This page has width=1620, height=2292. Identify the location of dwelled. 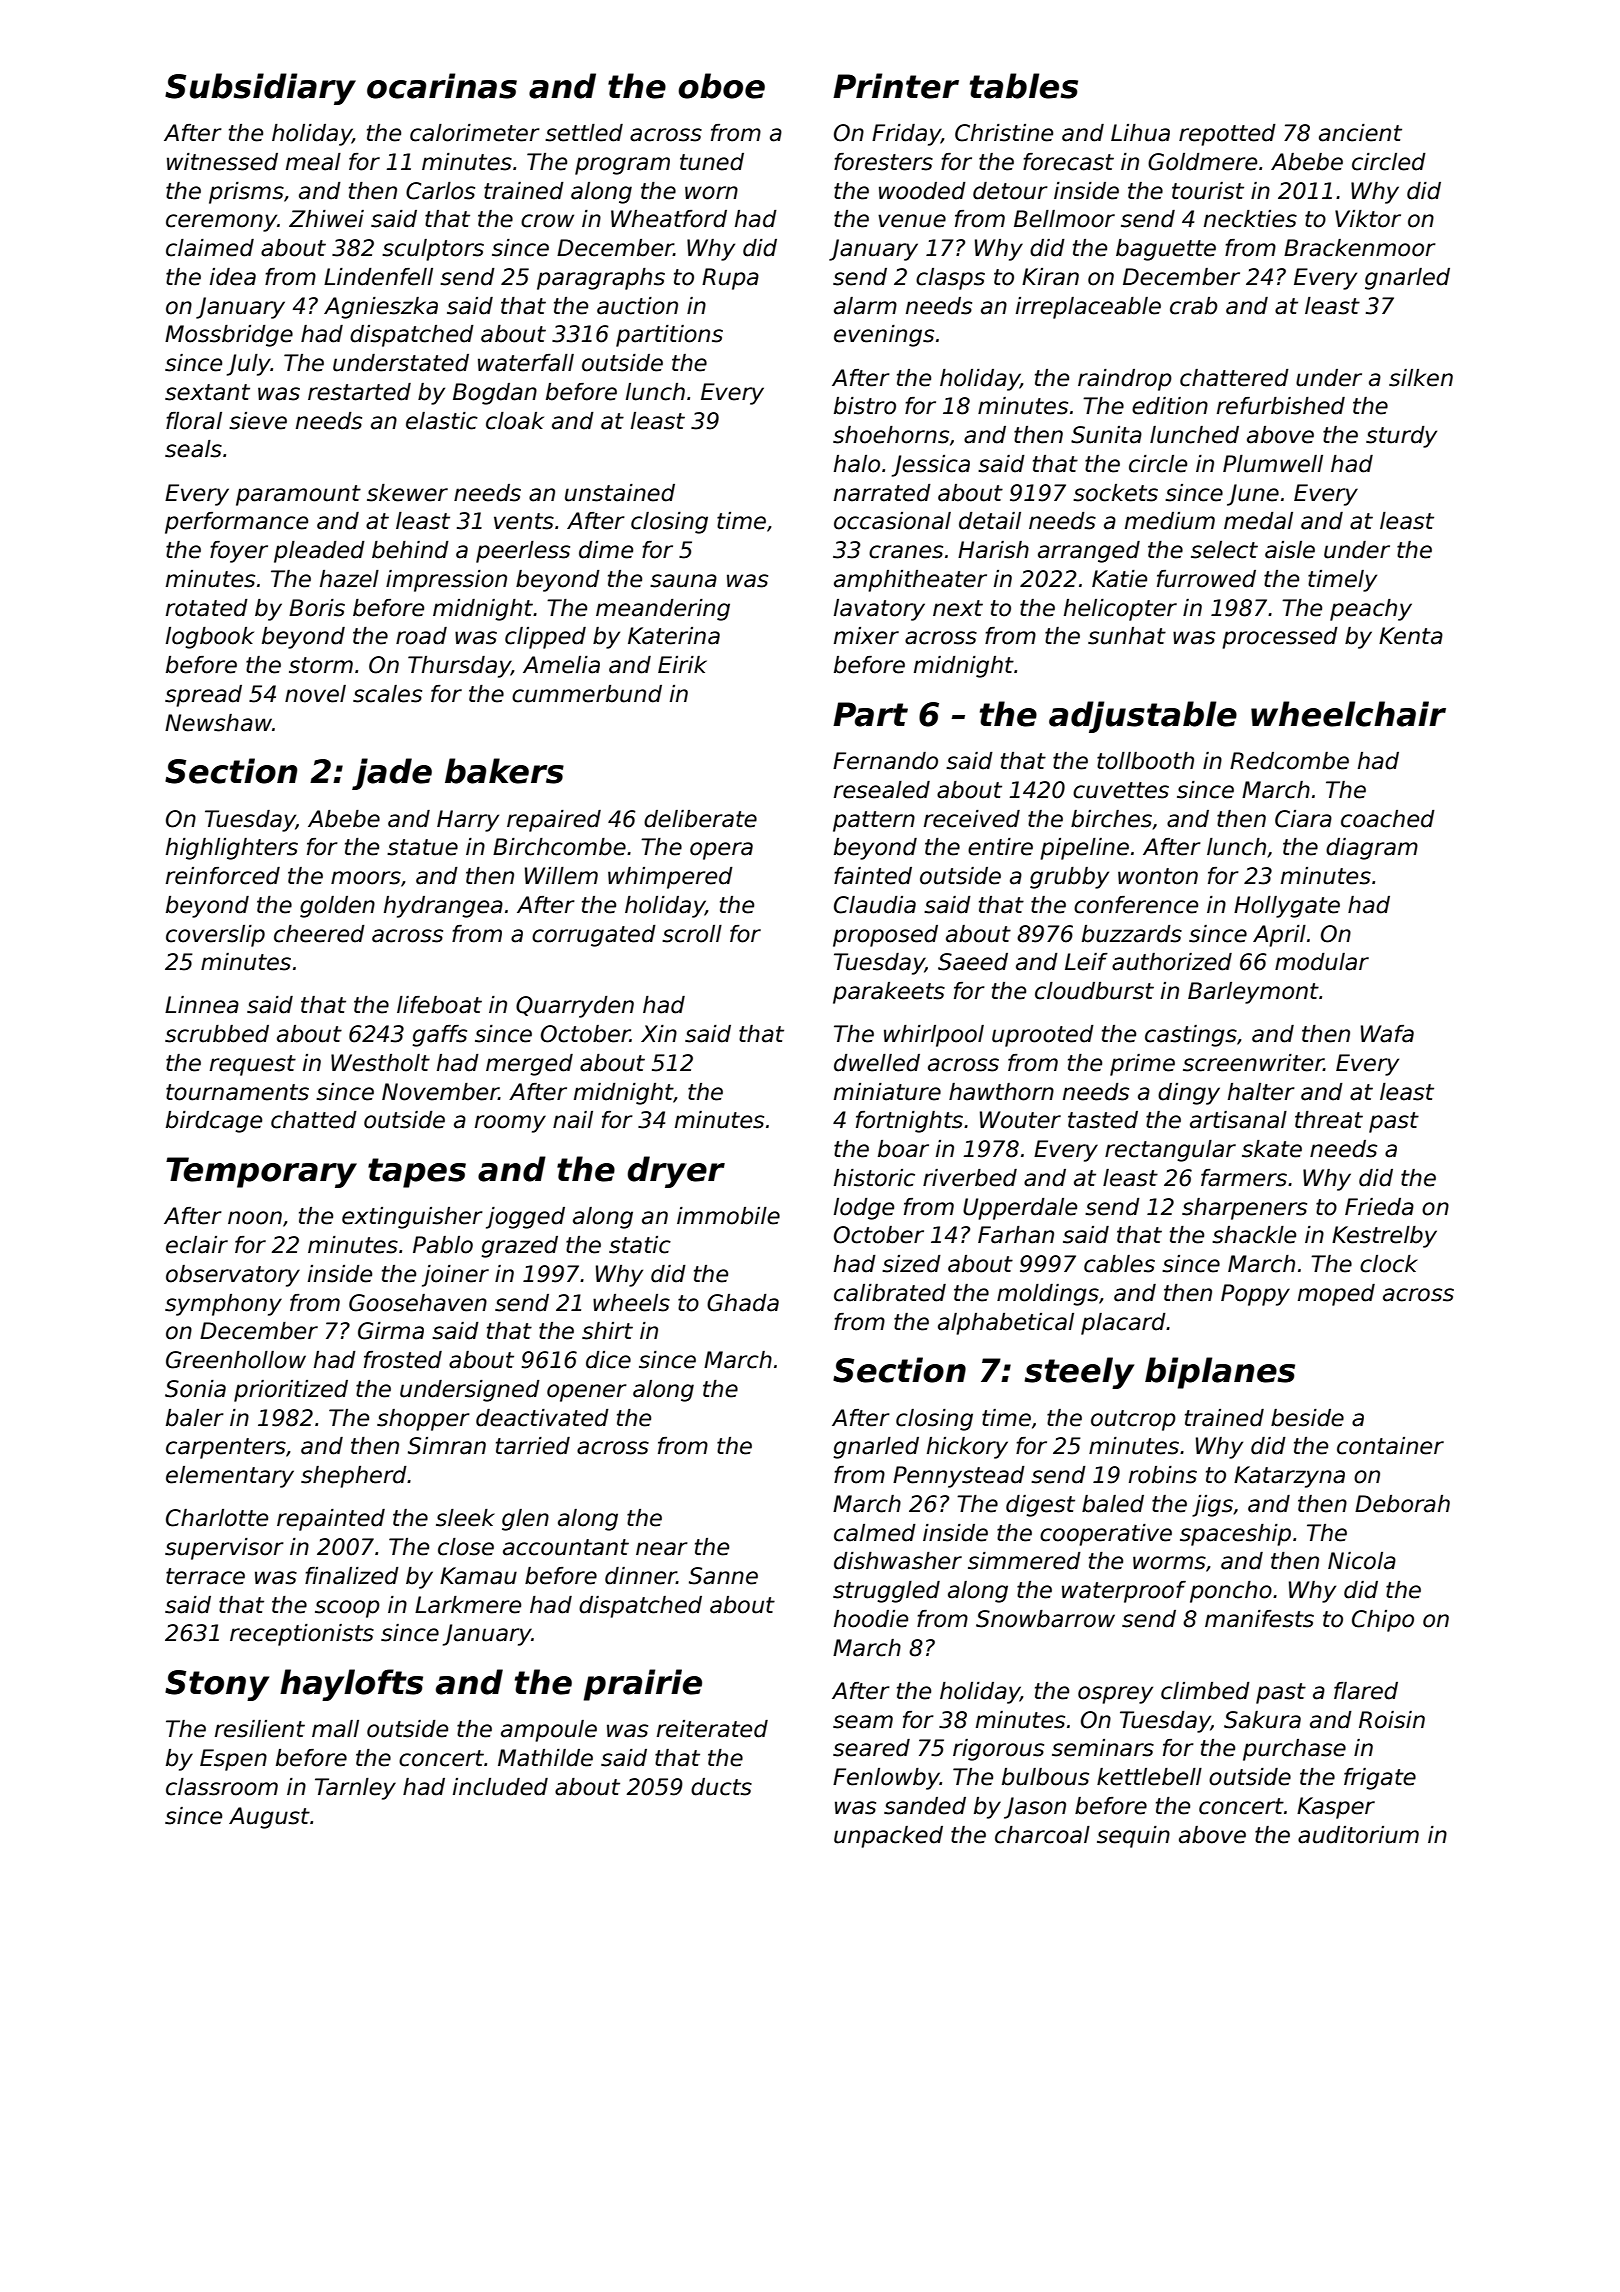
(877, 1063).
